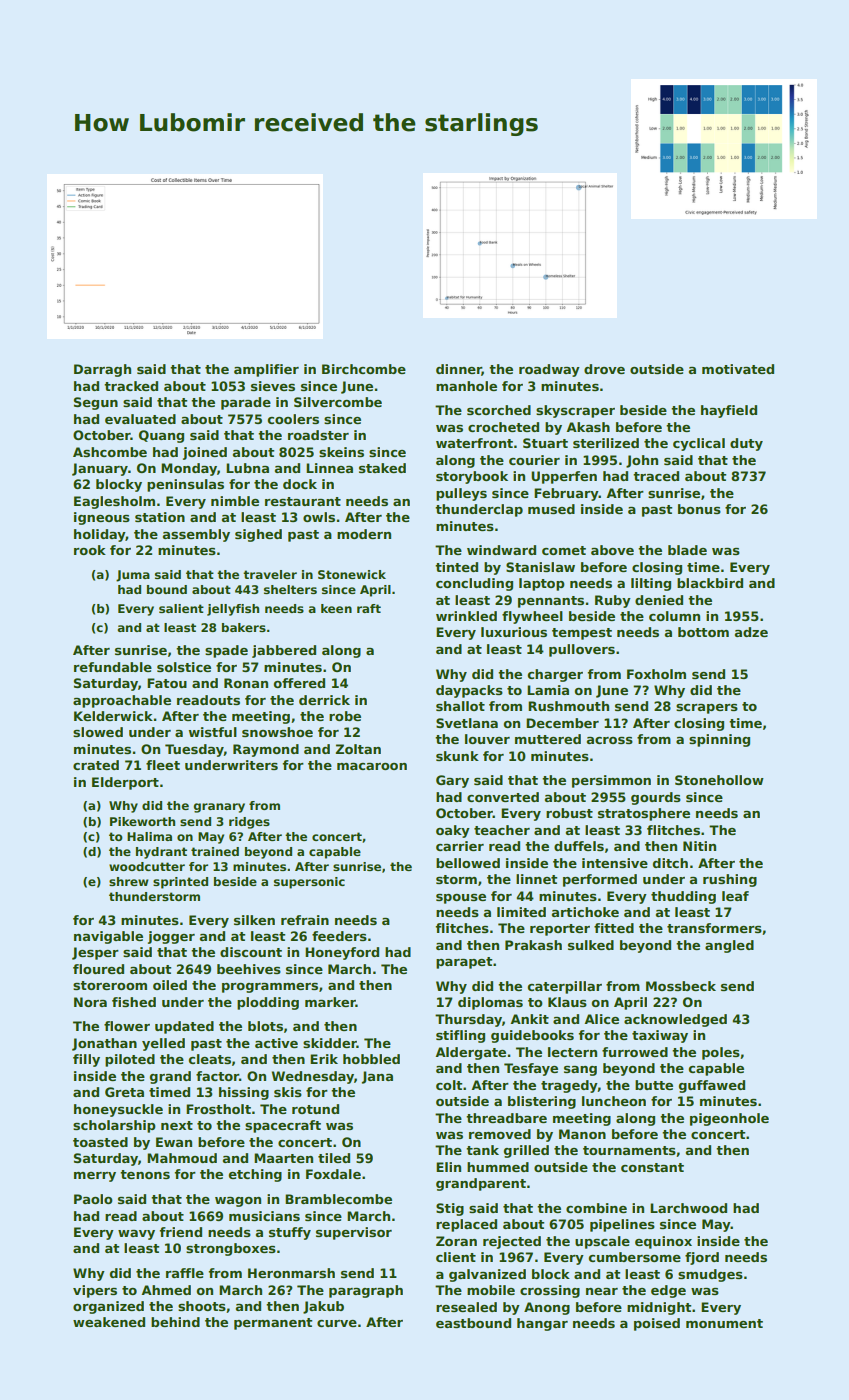 The height and width of the screenshot is (1400, 849). Describe the element at coordinates (175, 1322) in the screenshot. I see `behind` at that location.
